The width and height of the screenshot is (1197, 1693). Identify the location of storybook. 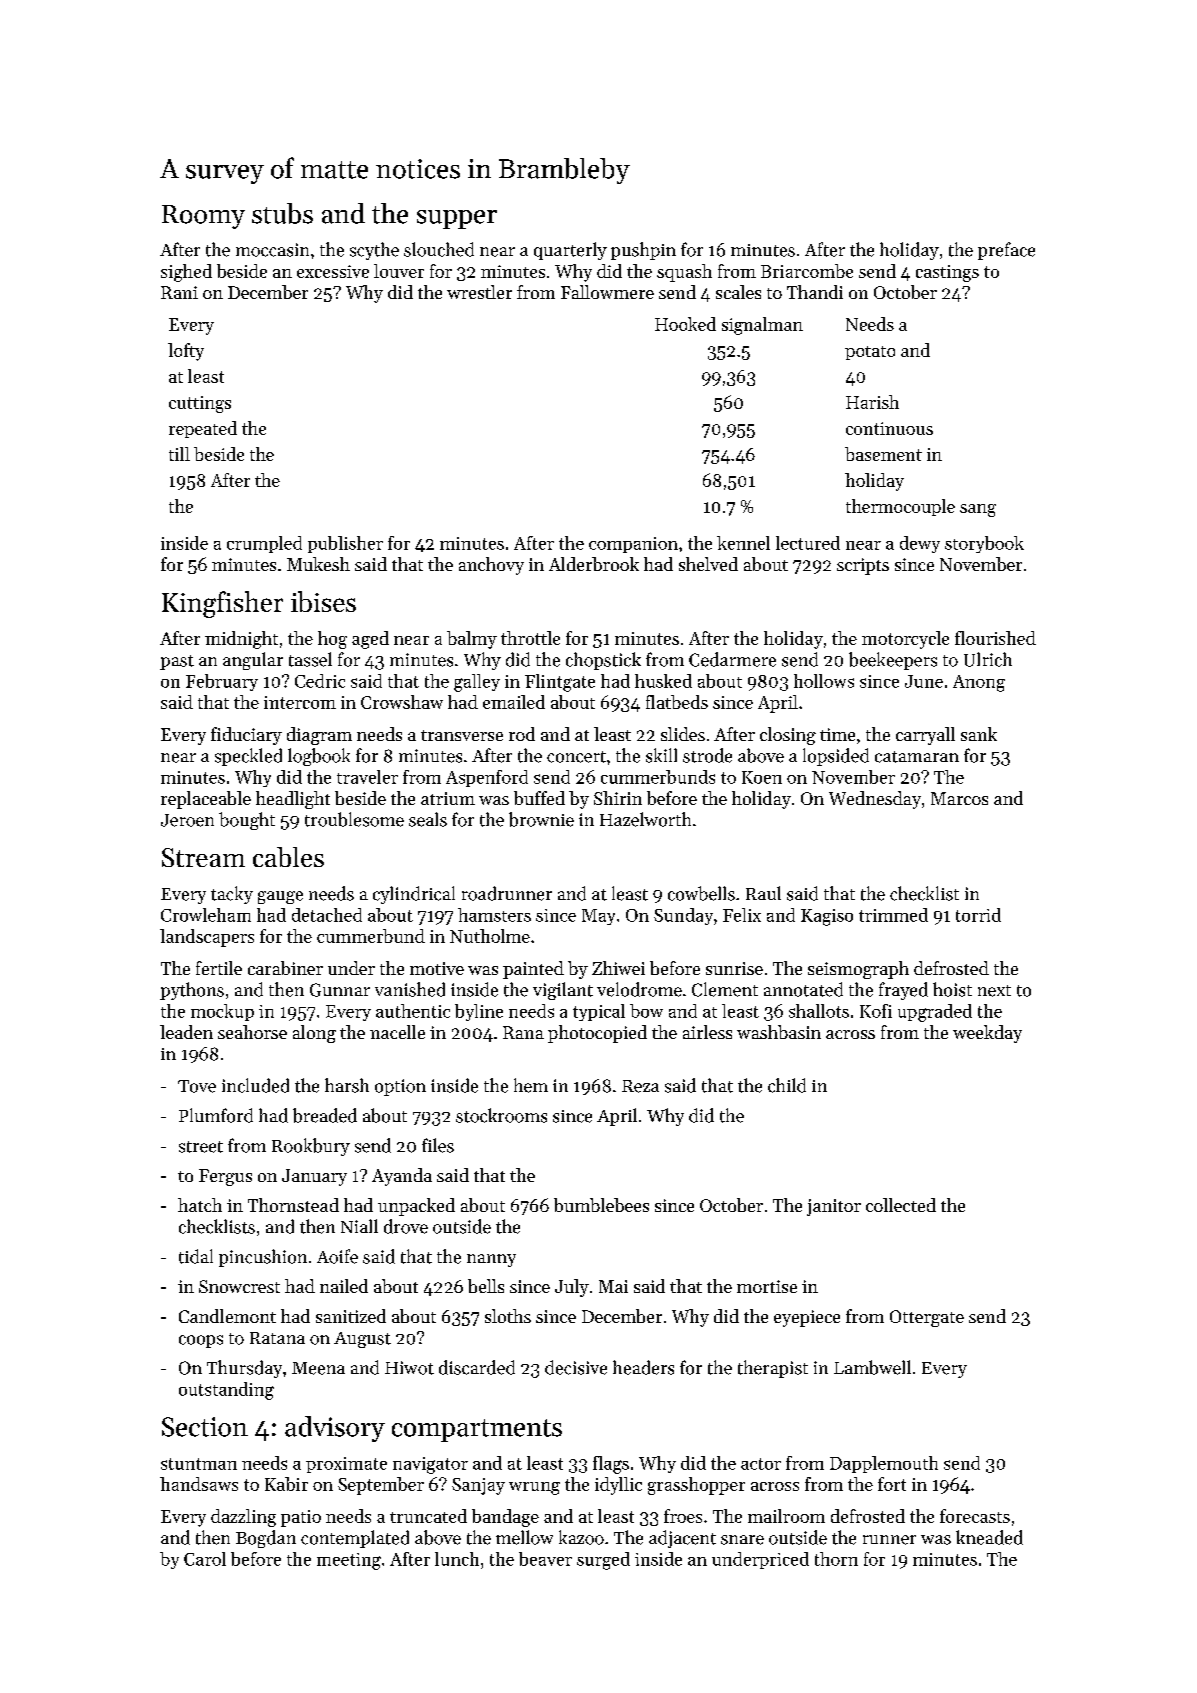
(984, 544).
